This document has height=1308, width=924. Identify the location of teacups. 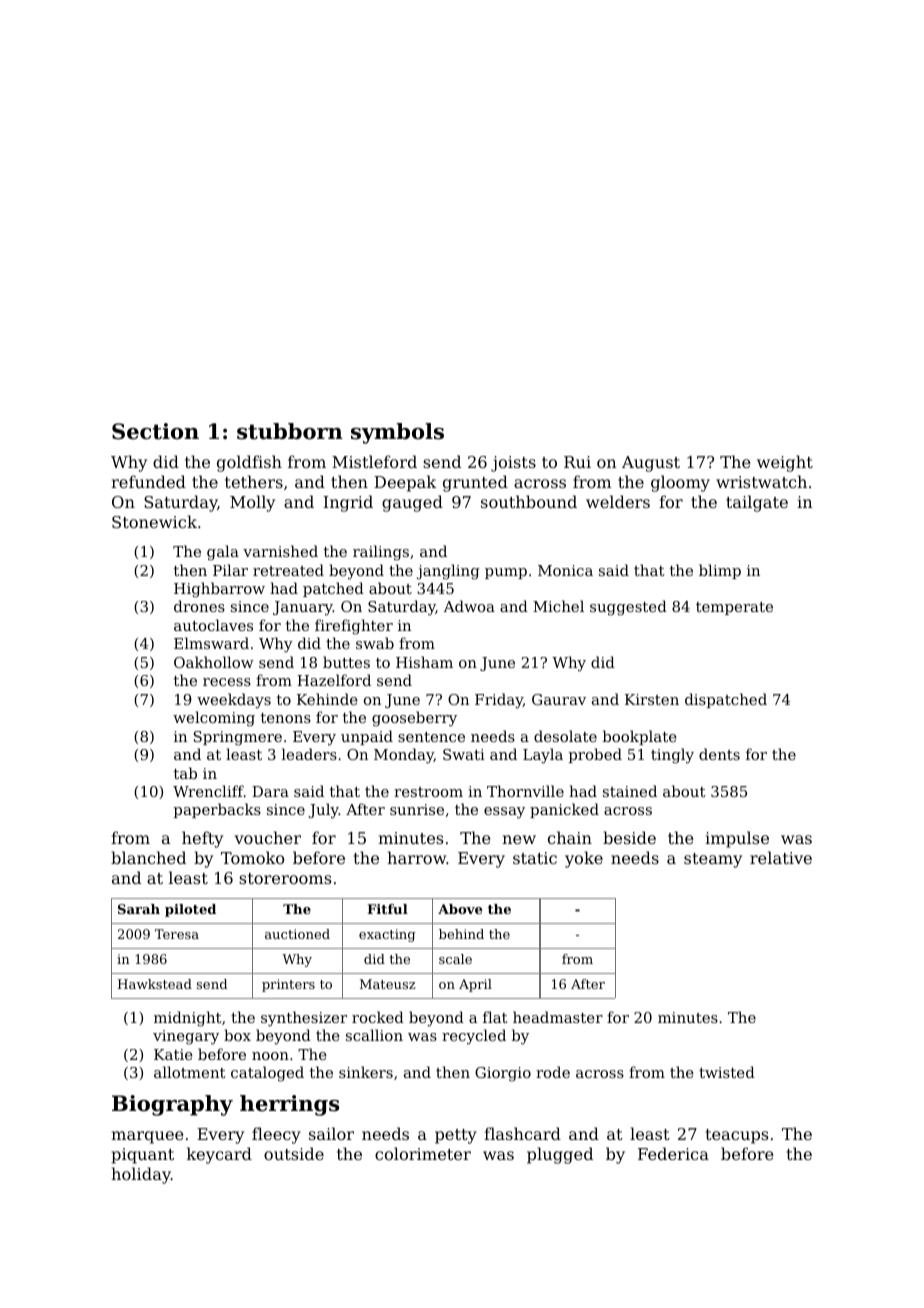
(737, 1136).
